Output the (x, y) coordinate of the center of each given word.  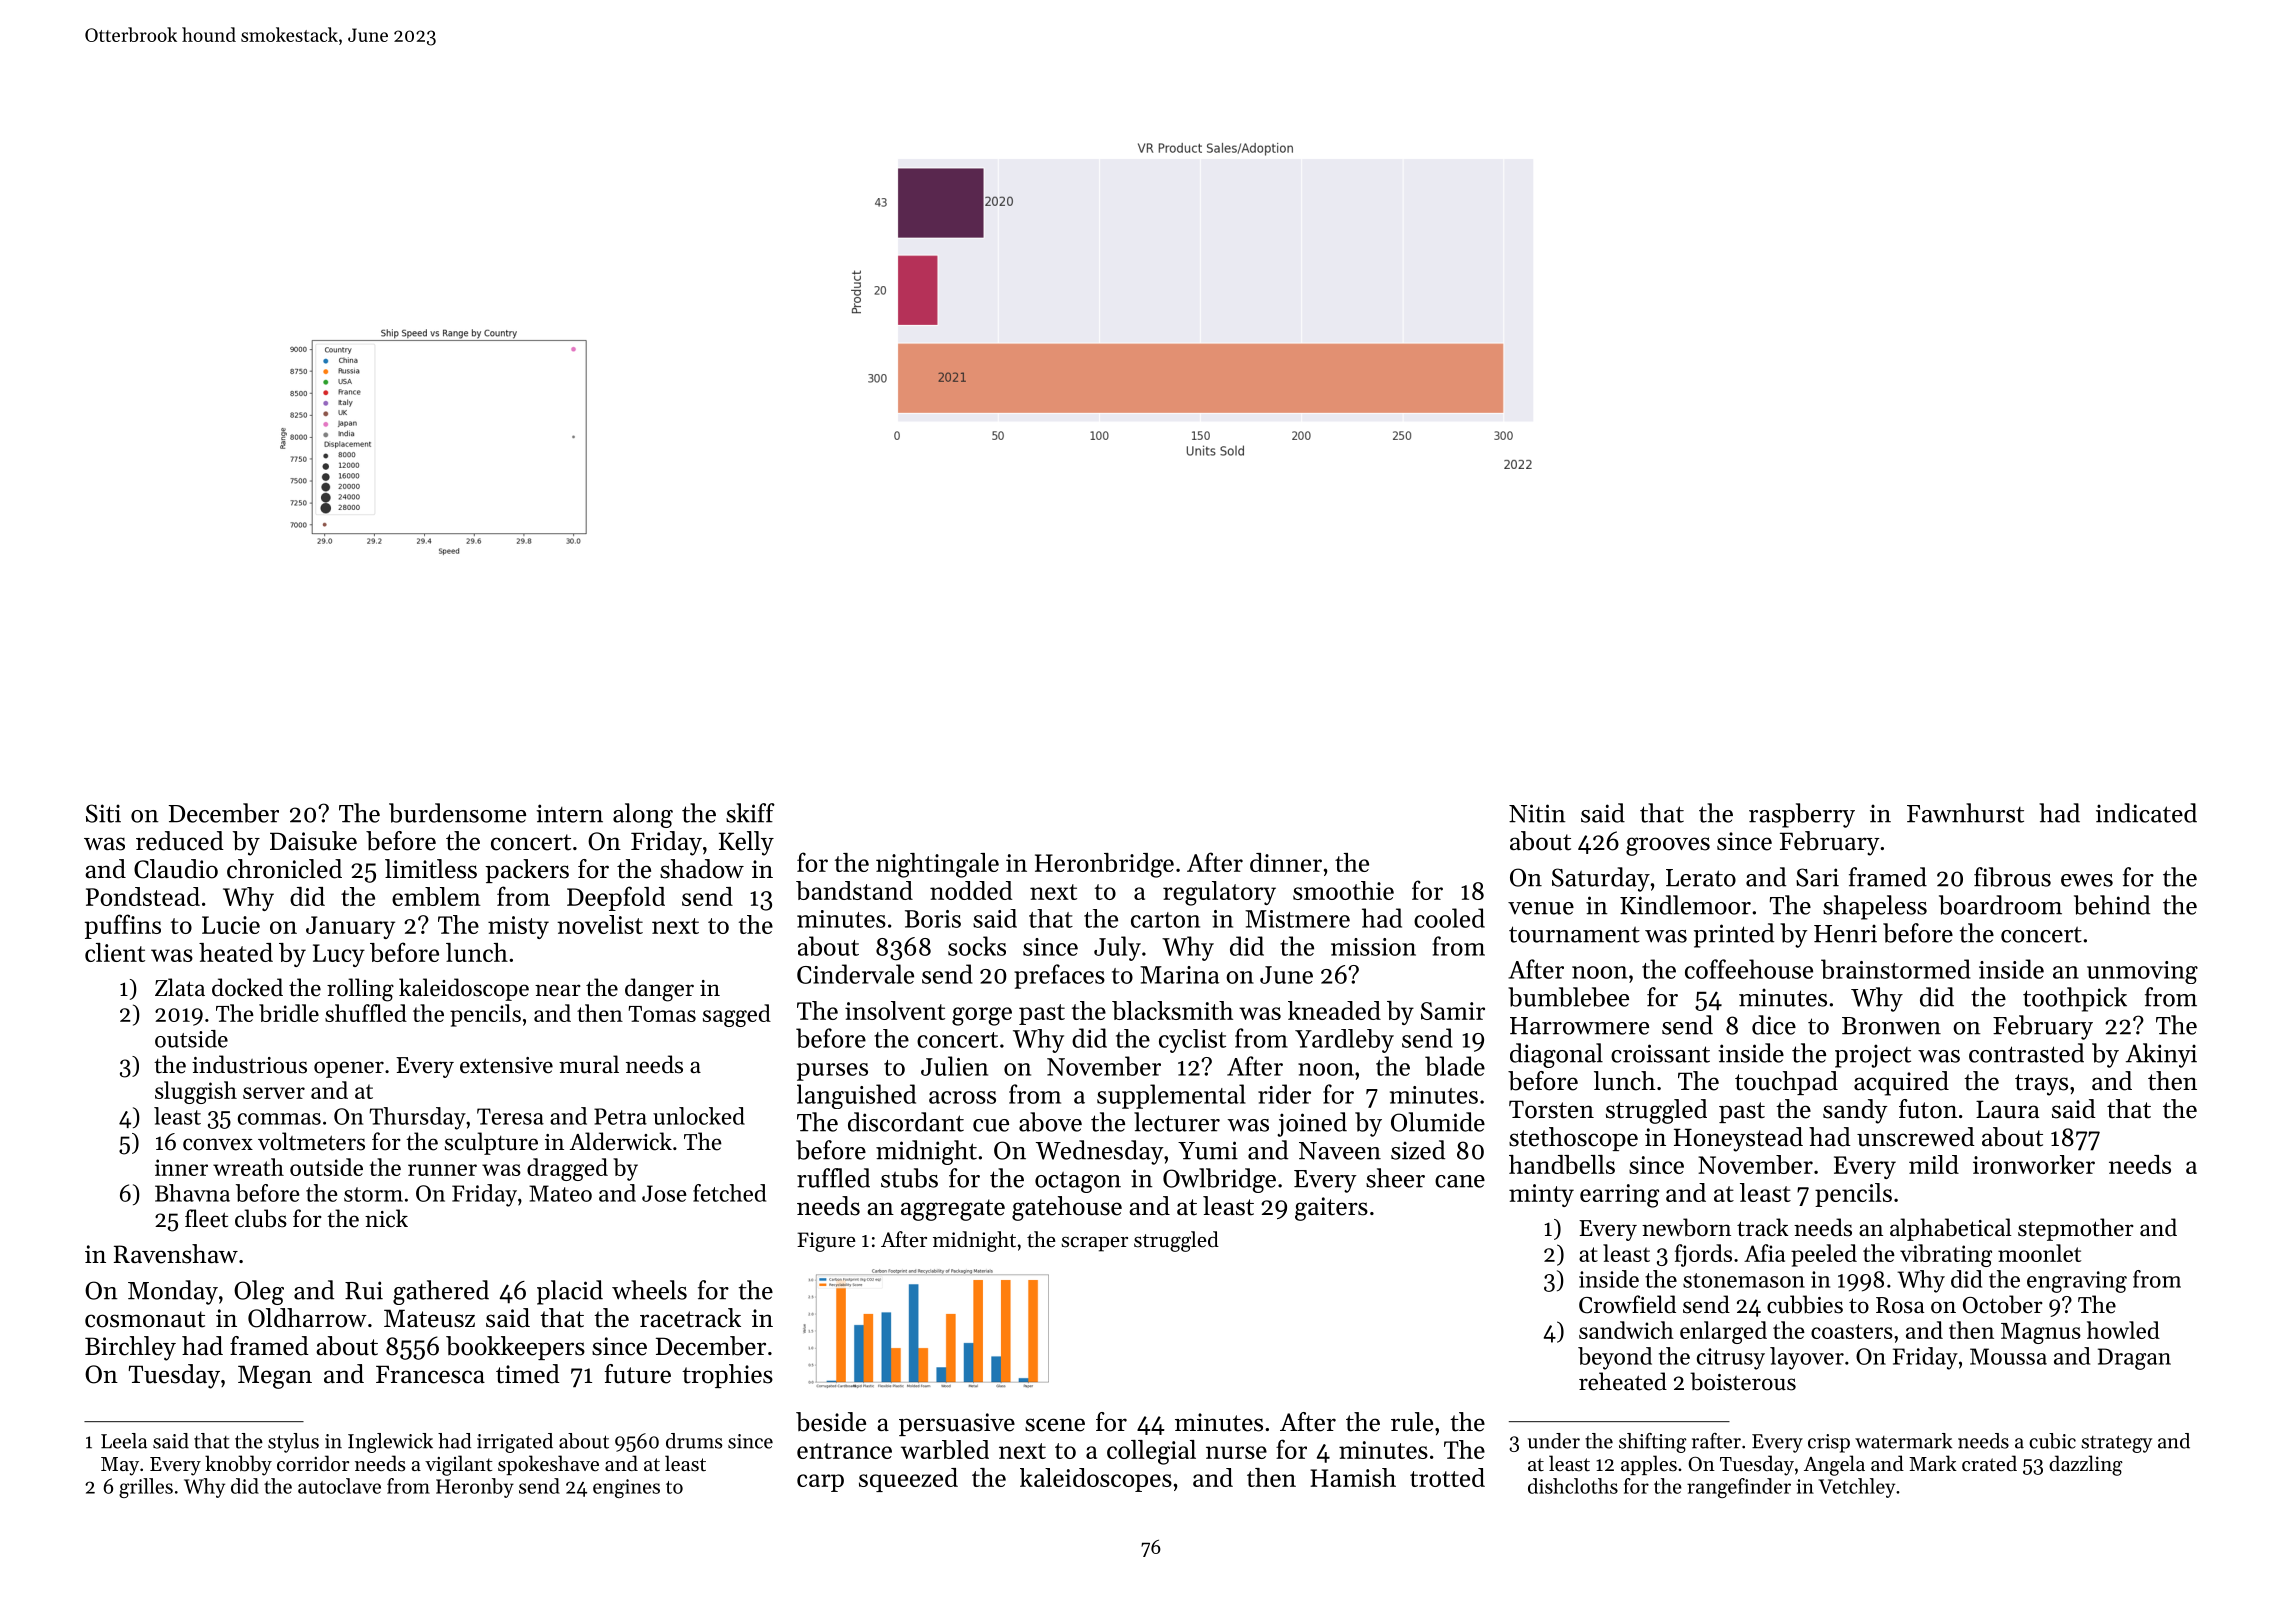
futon (1928, 1109)
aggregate (953, 1210)
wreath (248, 1167)
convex (218, 1144)
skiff (750, 813)
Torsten (1551, 1109)
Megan (275, 1377)
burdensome (457, 813)
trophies (727, 1376)
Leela (124, 1441)
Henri (1845, 933)
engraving (2077, 1282)
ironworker (2034, 1164)
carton (1165, 920)
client (115, 952)
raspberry (1802, 815)
